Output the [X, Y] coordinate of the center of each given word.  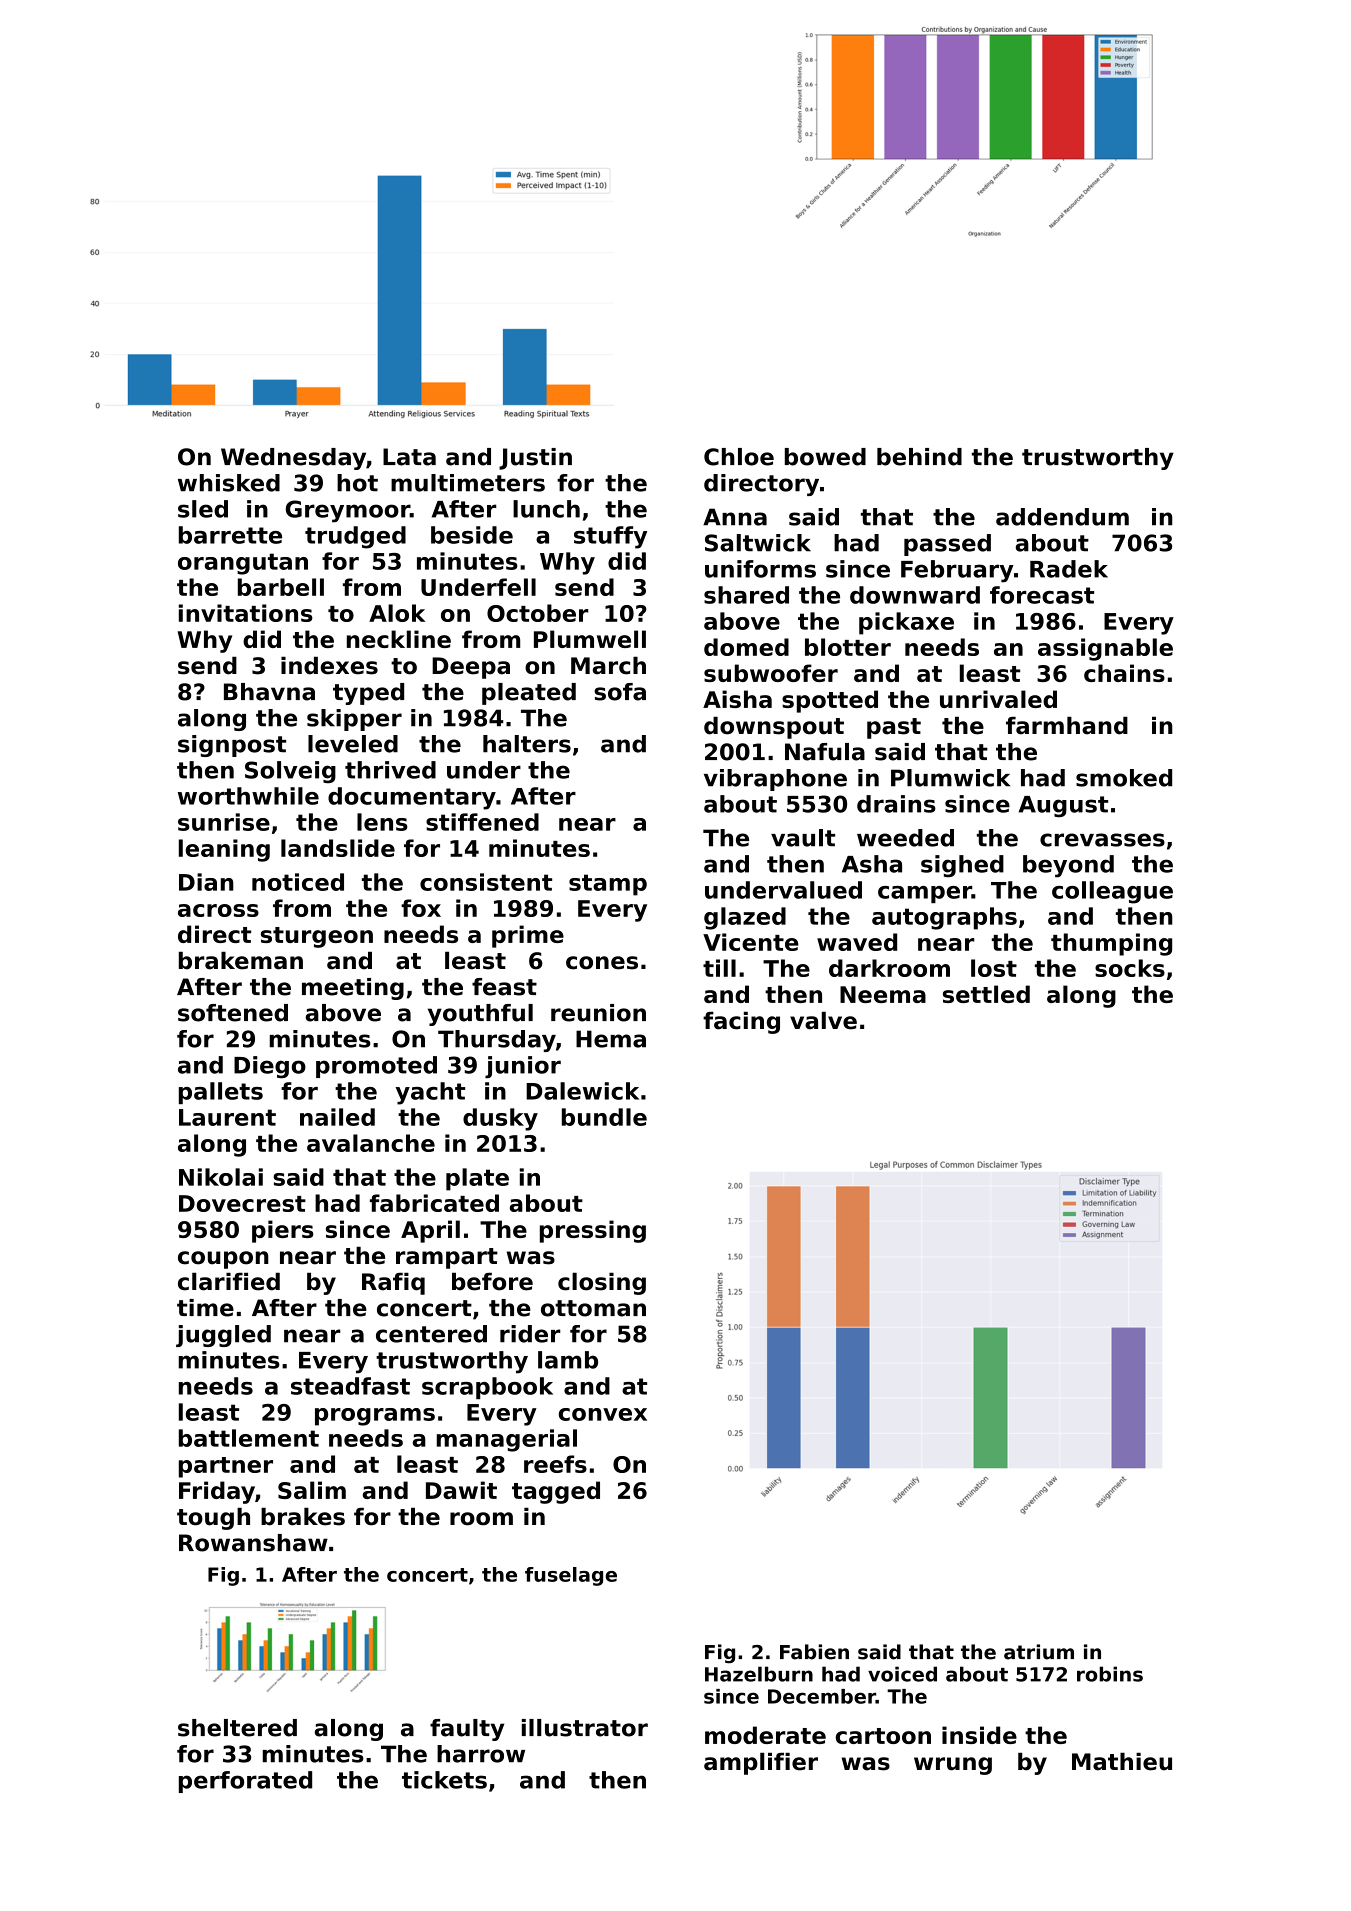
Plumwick [950, 778]
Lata [409, 457]
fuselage [571, 1576]
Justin [535, 459]
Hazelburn [759, 1674]
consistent [486, 882]
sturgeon [317, 937]
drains [896, 804]
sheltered [237, 1728]
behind [919, 457]
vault [803, 838]
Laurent [227, 1117]
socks [1130, 968]
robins [1110, 1674]
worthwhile [248, 796]
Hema [611, 1039]
